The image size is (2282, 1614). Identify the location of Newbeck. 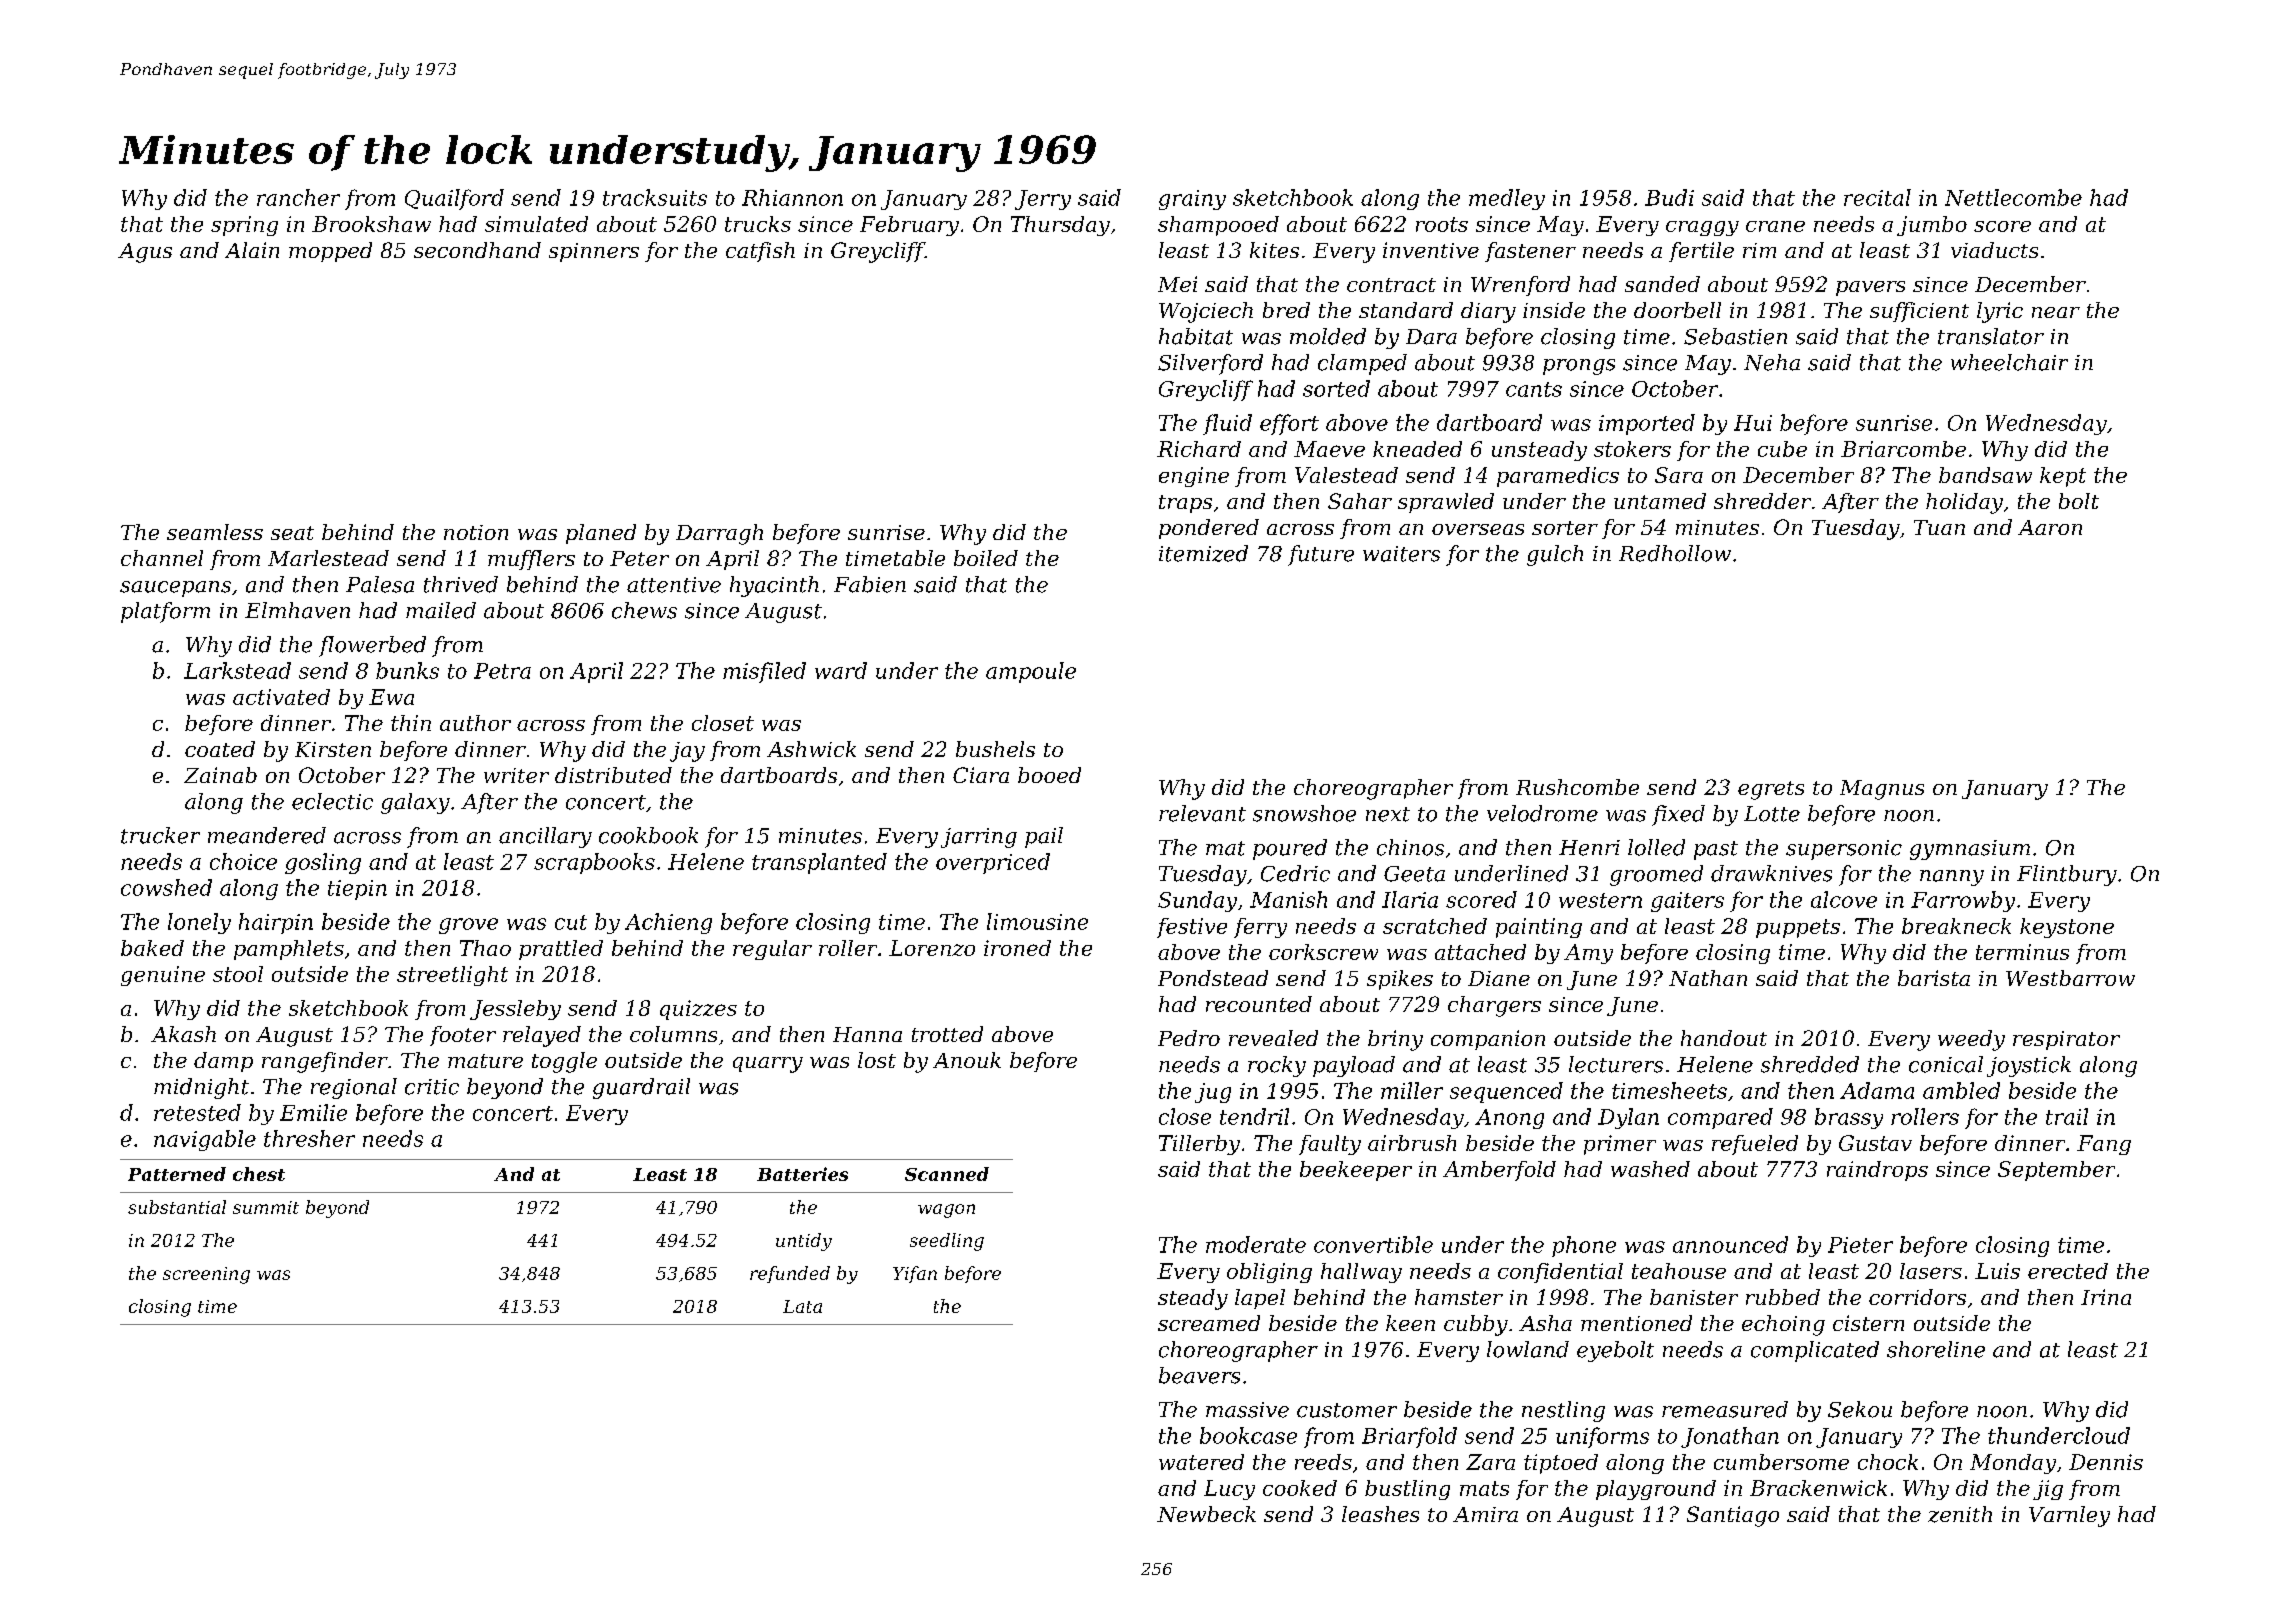
(1206, 1514).
